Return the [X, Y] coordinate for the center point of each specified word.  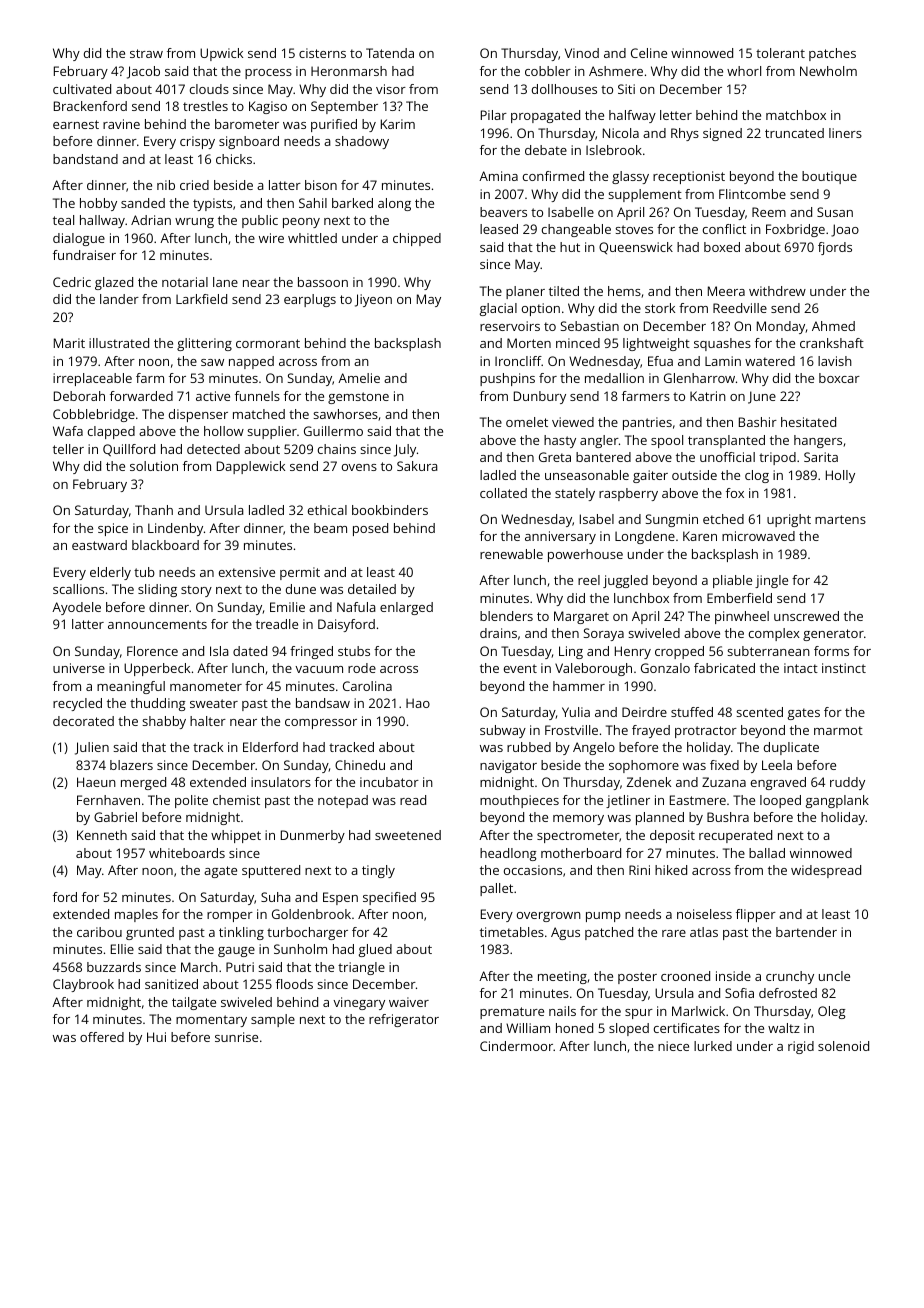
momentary [211, 1021]
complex [774, 634]
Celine [649, 53]
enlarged [406, 608]
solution [154, 466]
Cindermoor [517, 1046]
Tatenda [390, 53]
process [268, 74]
